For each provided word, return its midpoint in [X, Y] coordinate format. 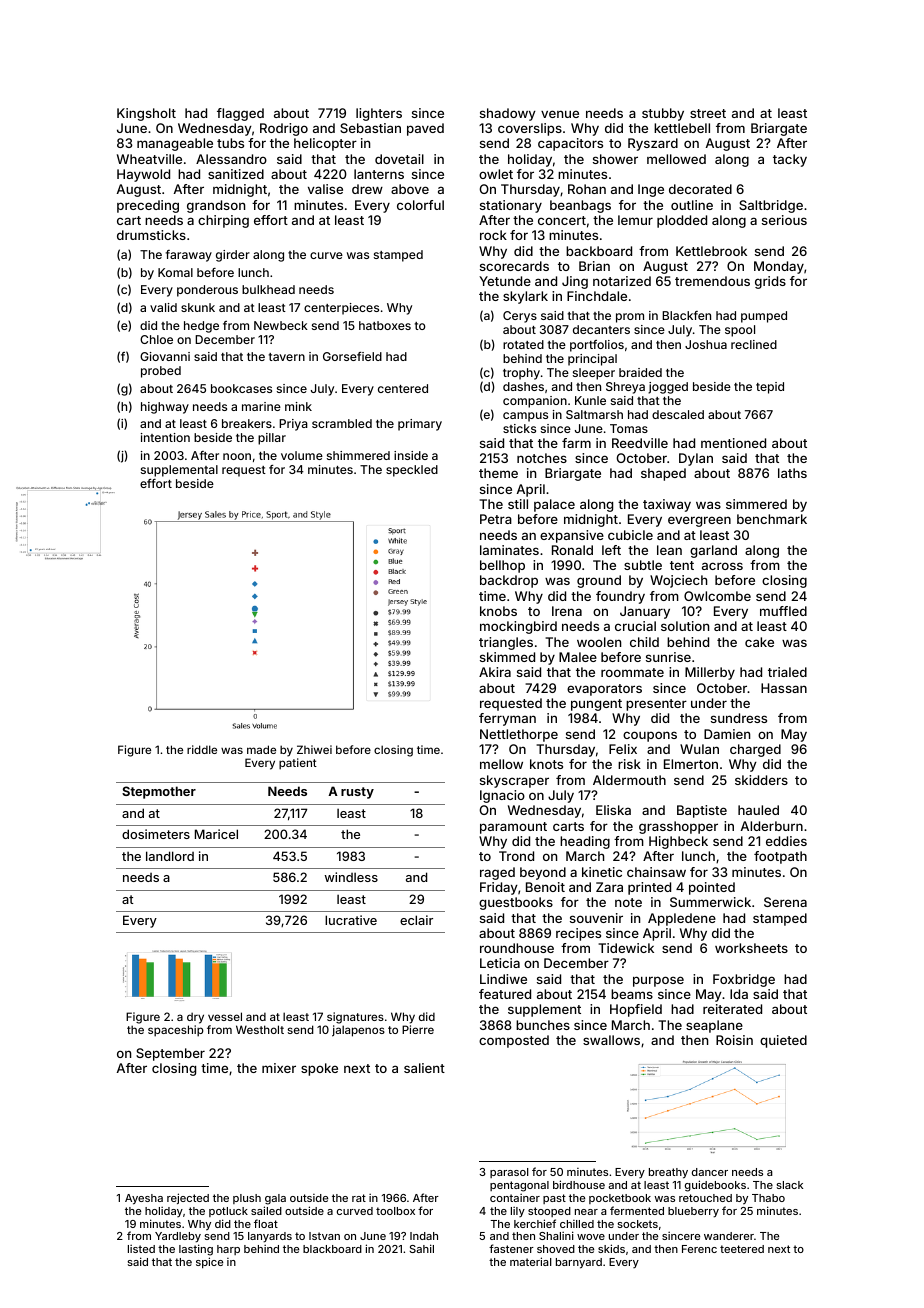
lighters [379, 114]
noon [237, 456]
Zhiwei [314, 749]
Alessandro [231, 159]
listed [141, 1248]
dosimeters [156, 834]
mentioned [733, 443]
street [708, 113]
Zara [609, 887]
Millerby [710, 673]
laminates [509, 550]
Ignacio [502, 796]
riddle [202, 749]
